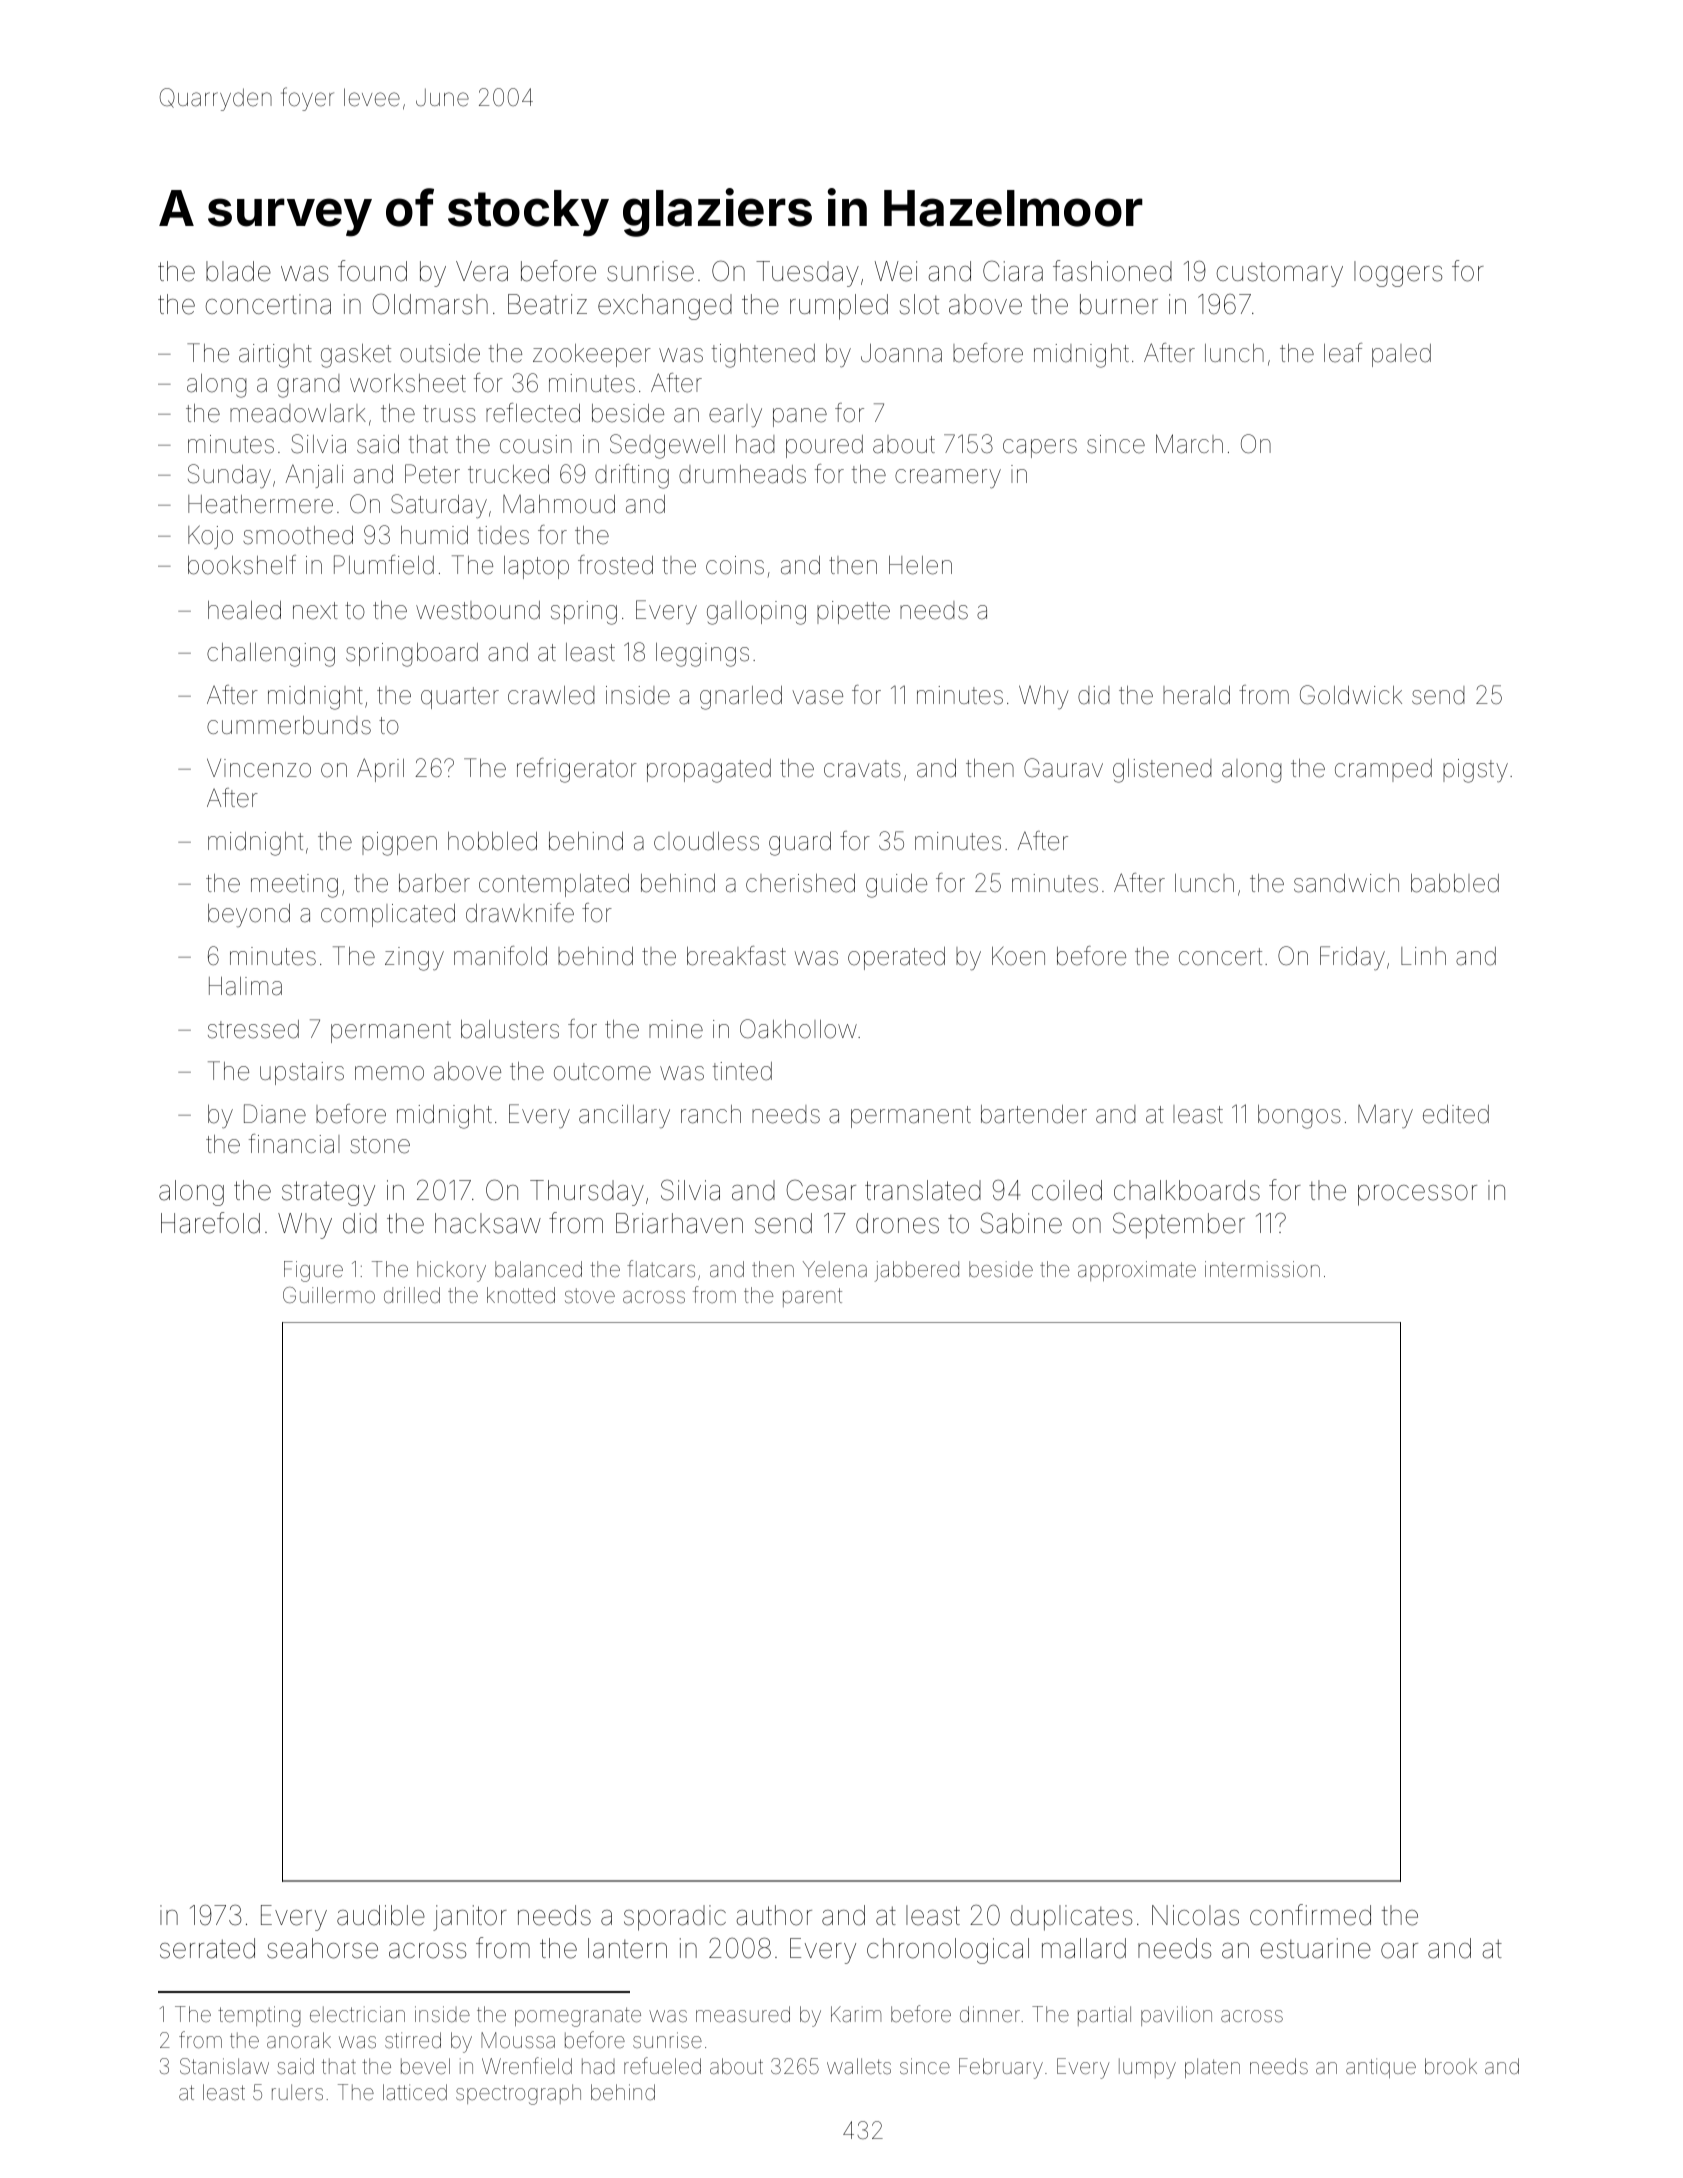  What do you see at coordinates (679, 1223) in the screenshot?
I see `Briarhaven` at bounding box center [679, 1223].
